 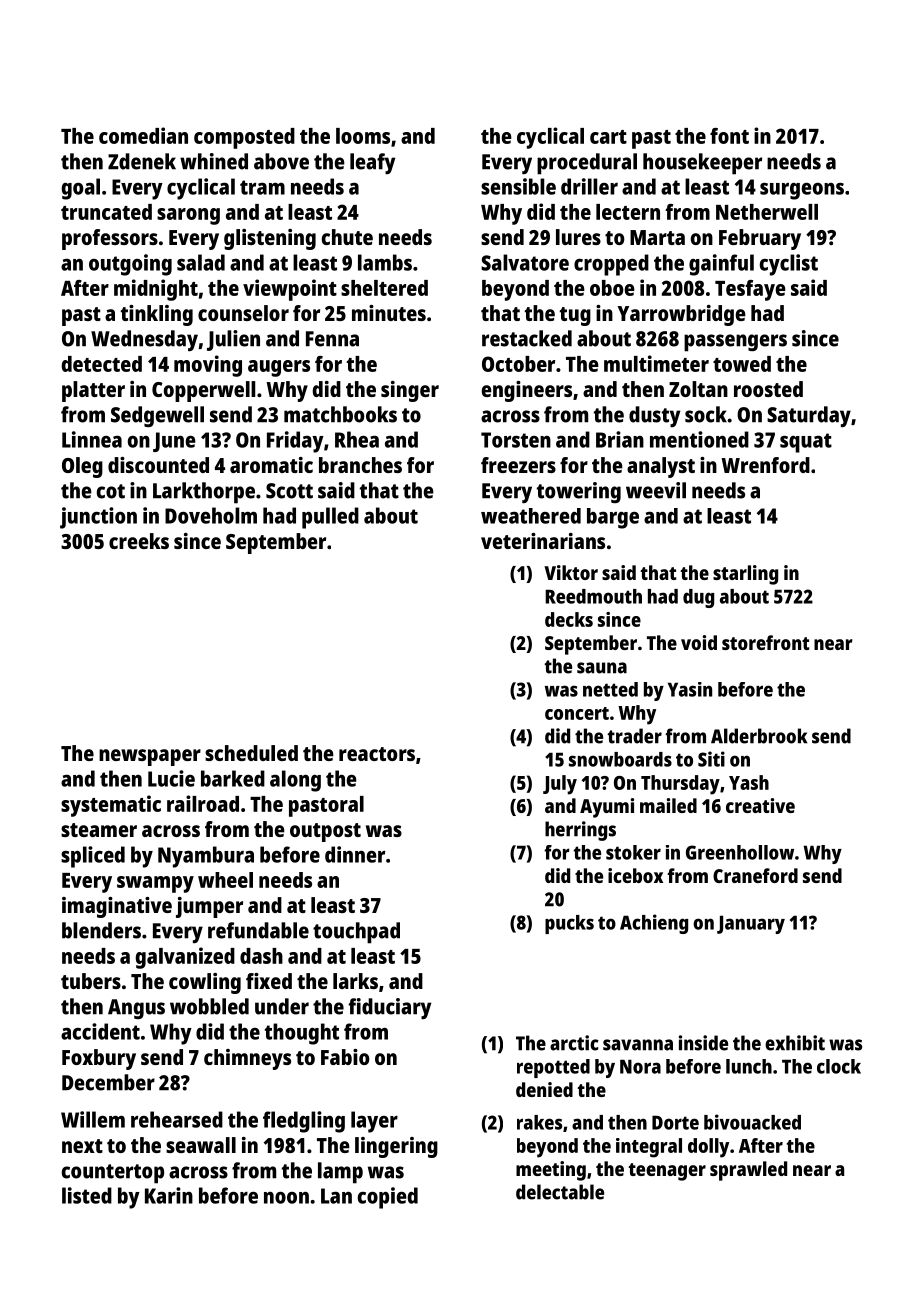 I want to click on railroad, so click(x=203, y=803).
